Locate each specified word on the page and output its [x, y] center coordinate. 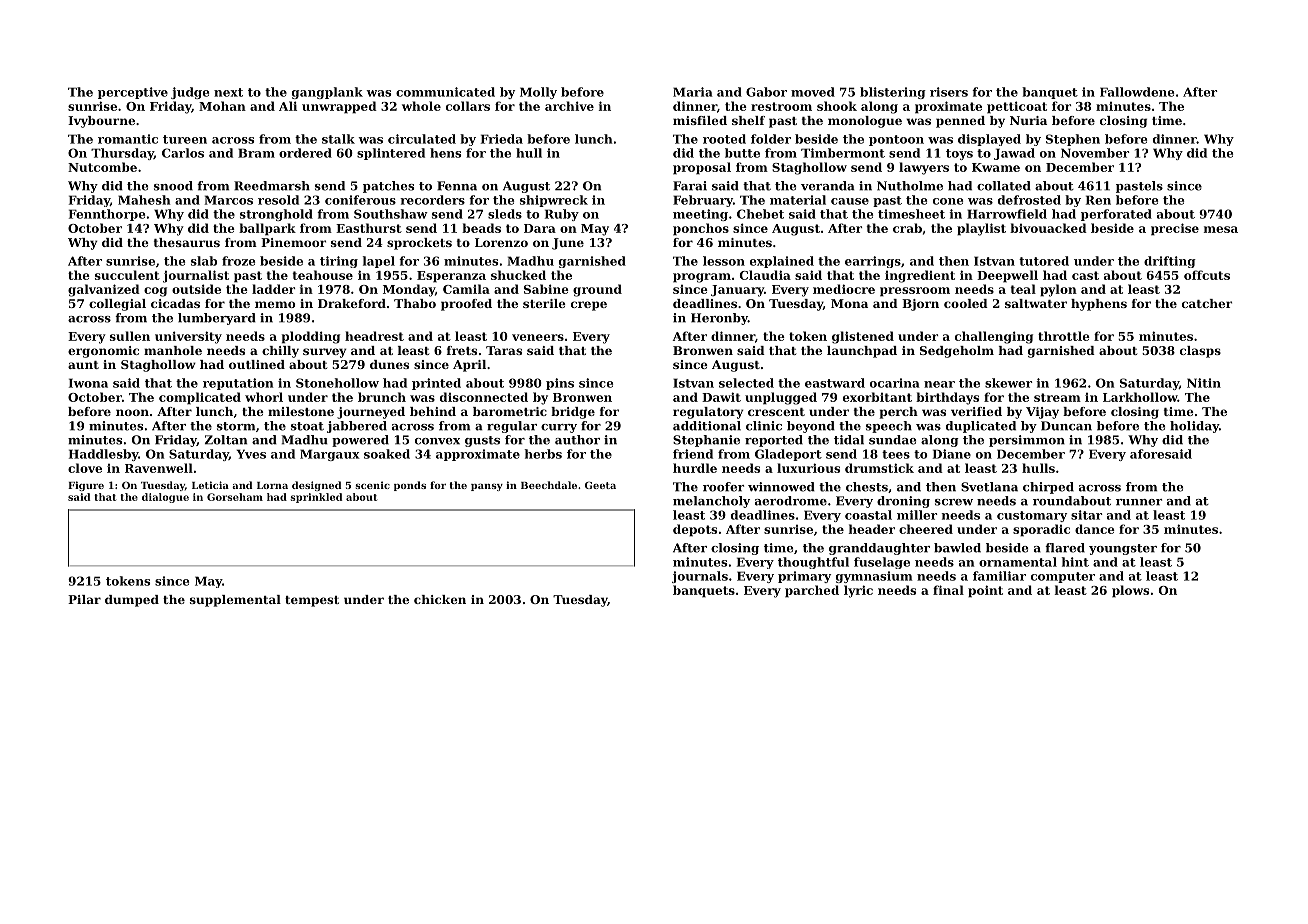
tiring [339, 262]
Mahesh [144, 200]
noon [132, 412]
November [1095, 153]
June [568, 244]
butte [742, 153]
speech [889, 427]
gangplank [327, 93]
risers [949, 92]
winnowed [781, 487]
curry [559, 428]
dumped [132, 601]
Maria [693, 92]
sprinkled [316, 498]
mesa [1221, 229]
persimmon [1027, 441]
